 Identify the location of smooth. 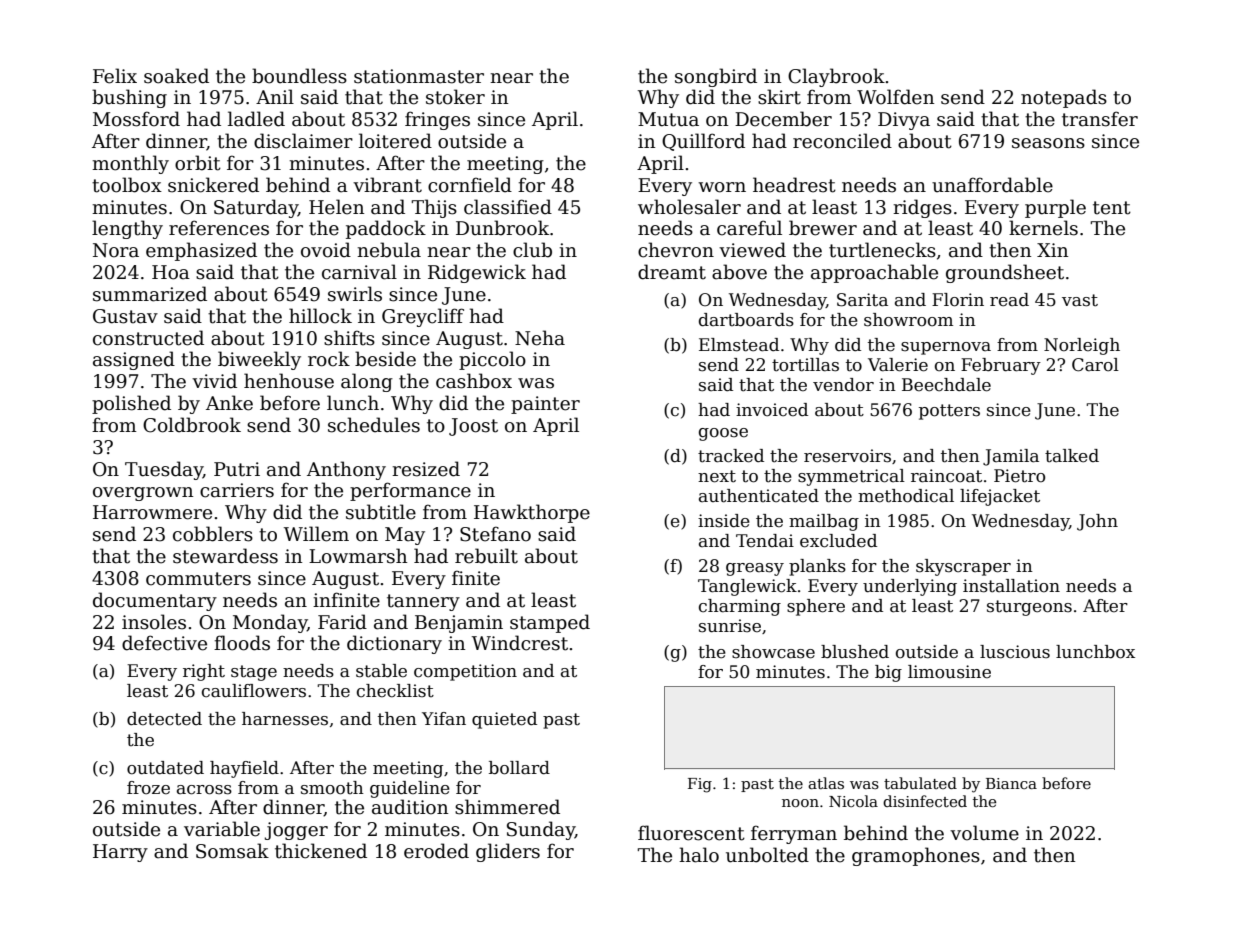
(332, 788).
